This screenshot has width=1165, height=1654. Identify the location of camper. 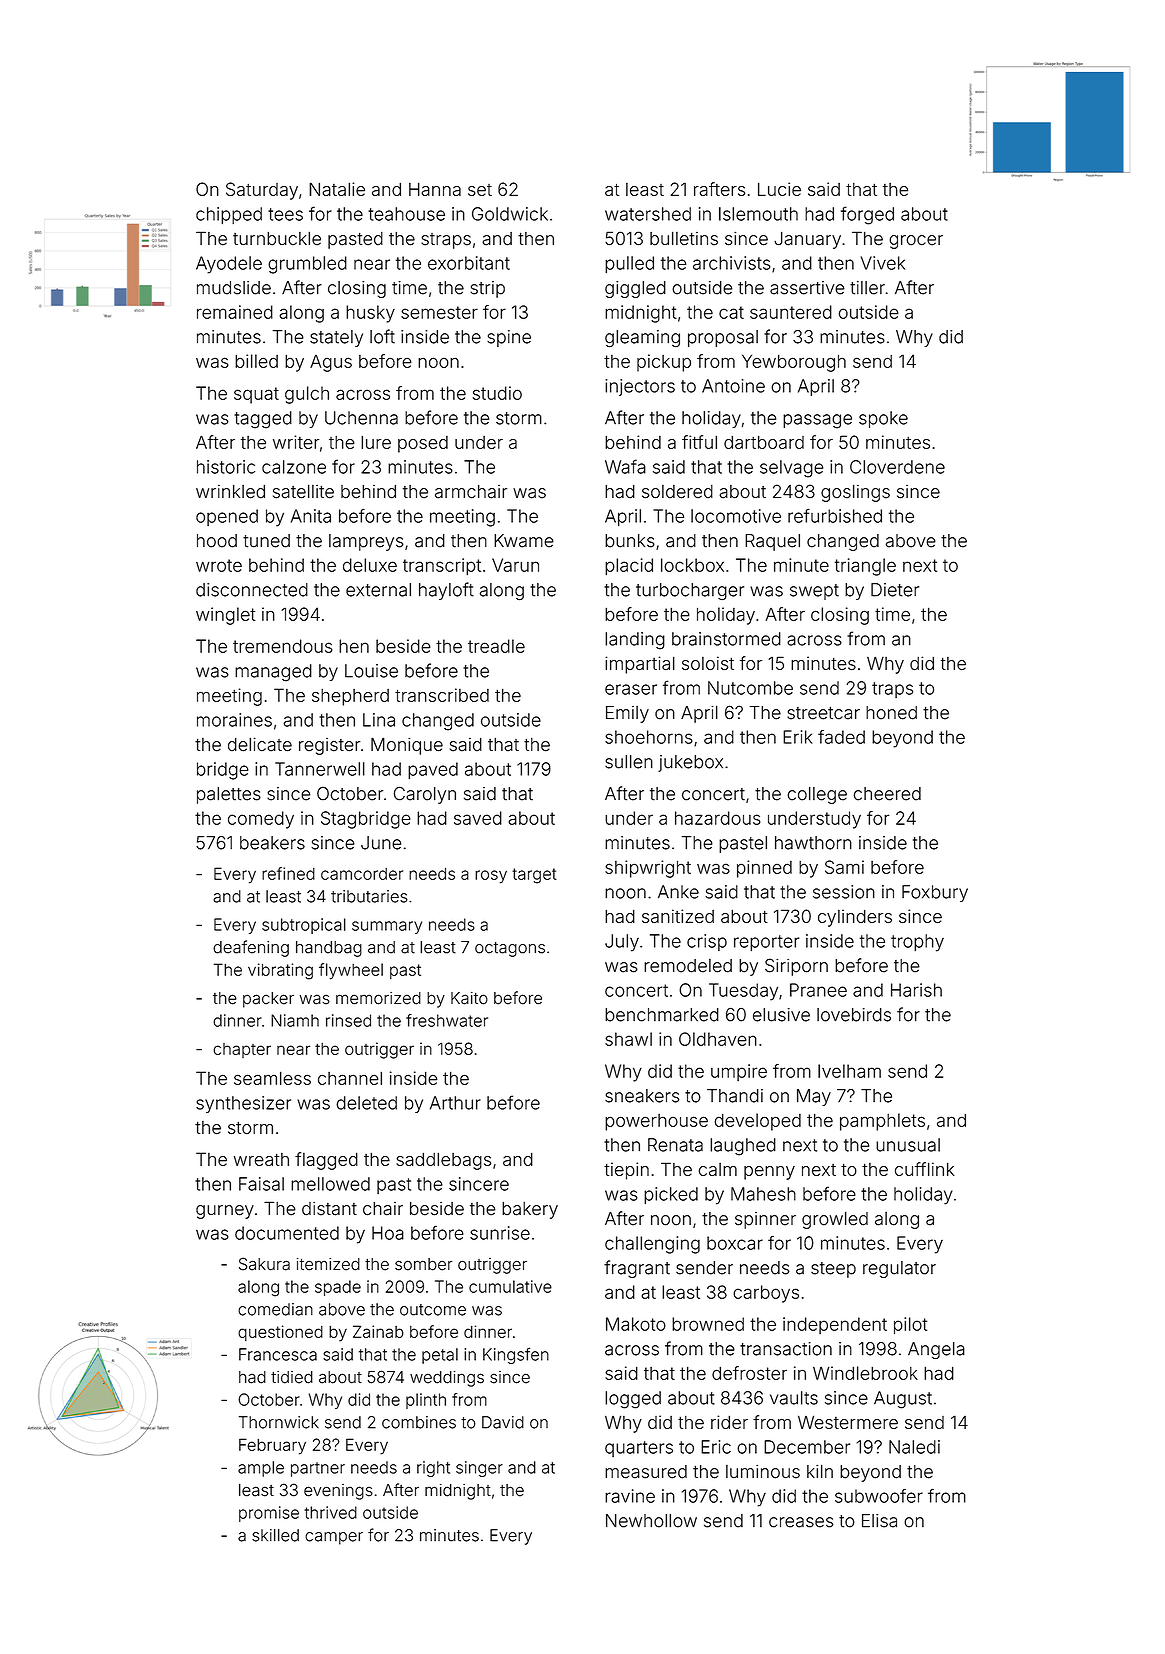
(334, 1538).
